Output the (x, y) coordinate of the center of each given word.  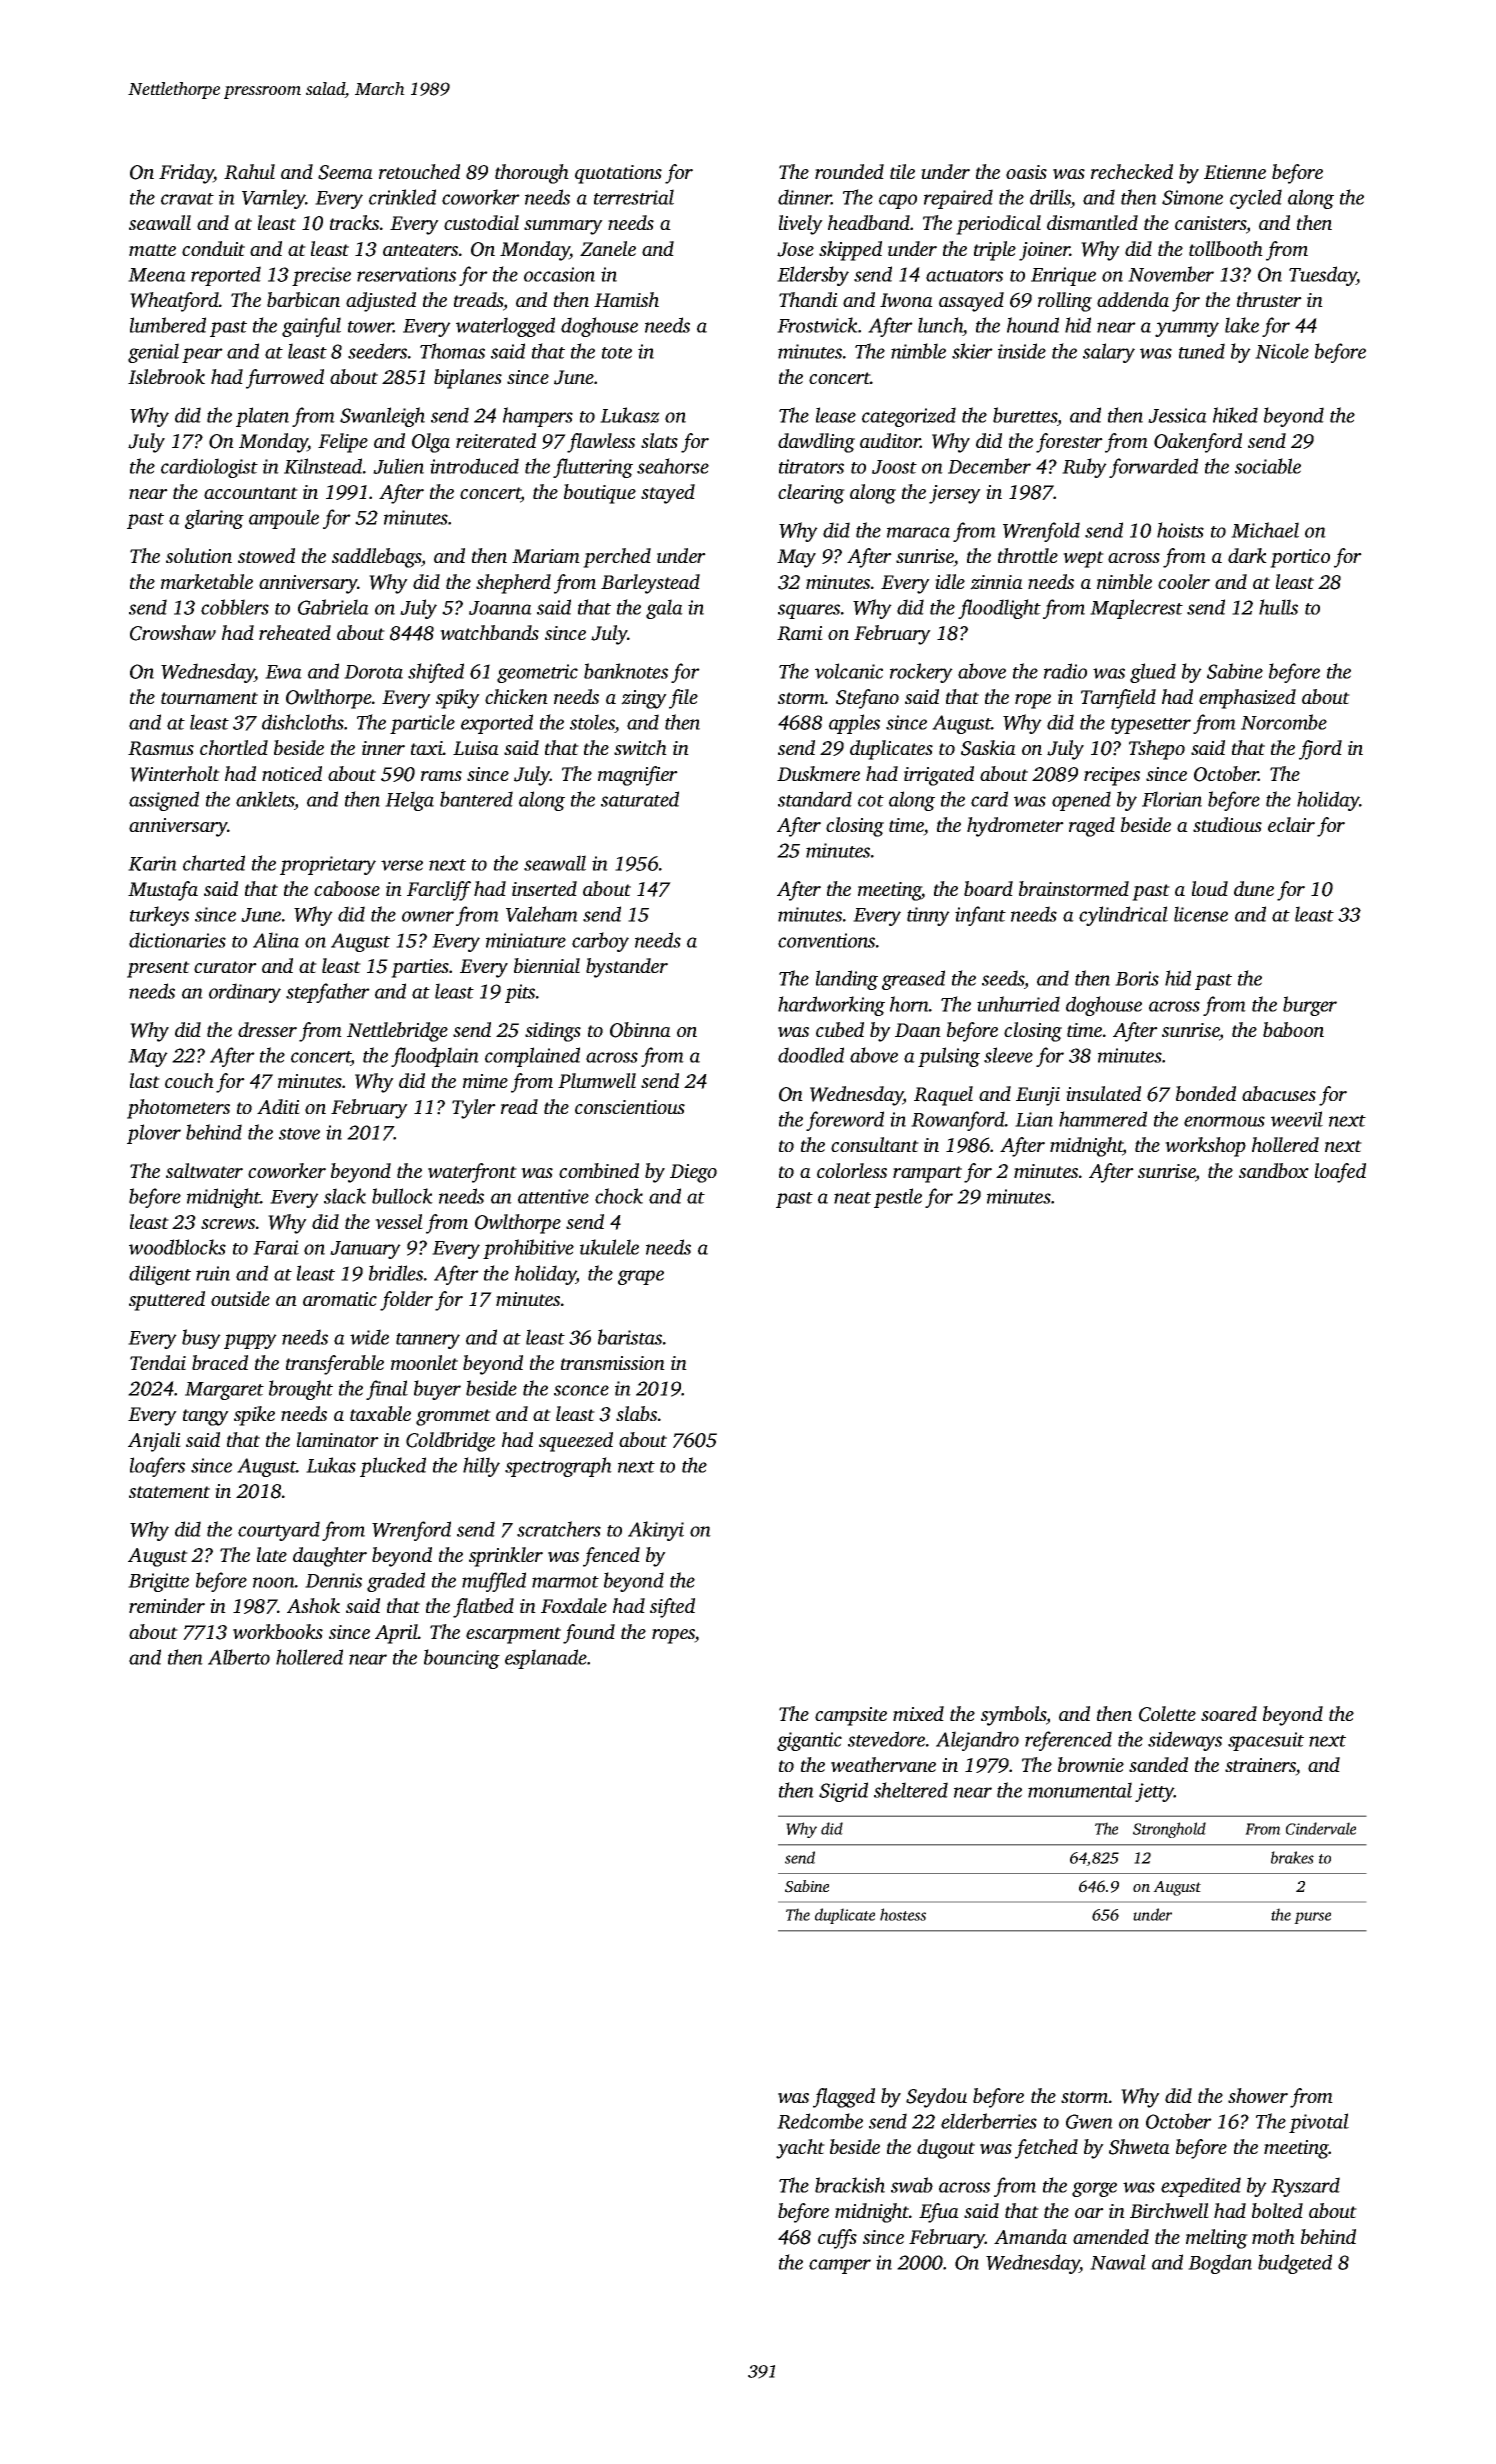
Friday (186, 174)
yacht (800, 2149)
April (396, 1634)
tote (617, 353)
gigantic (809, 1741)
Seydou (936, 2098)
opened (1081, 801)
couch (189, 1080)
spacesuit (1266, 1741)
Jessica (1177, 415)
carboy (600, 942)
